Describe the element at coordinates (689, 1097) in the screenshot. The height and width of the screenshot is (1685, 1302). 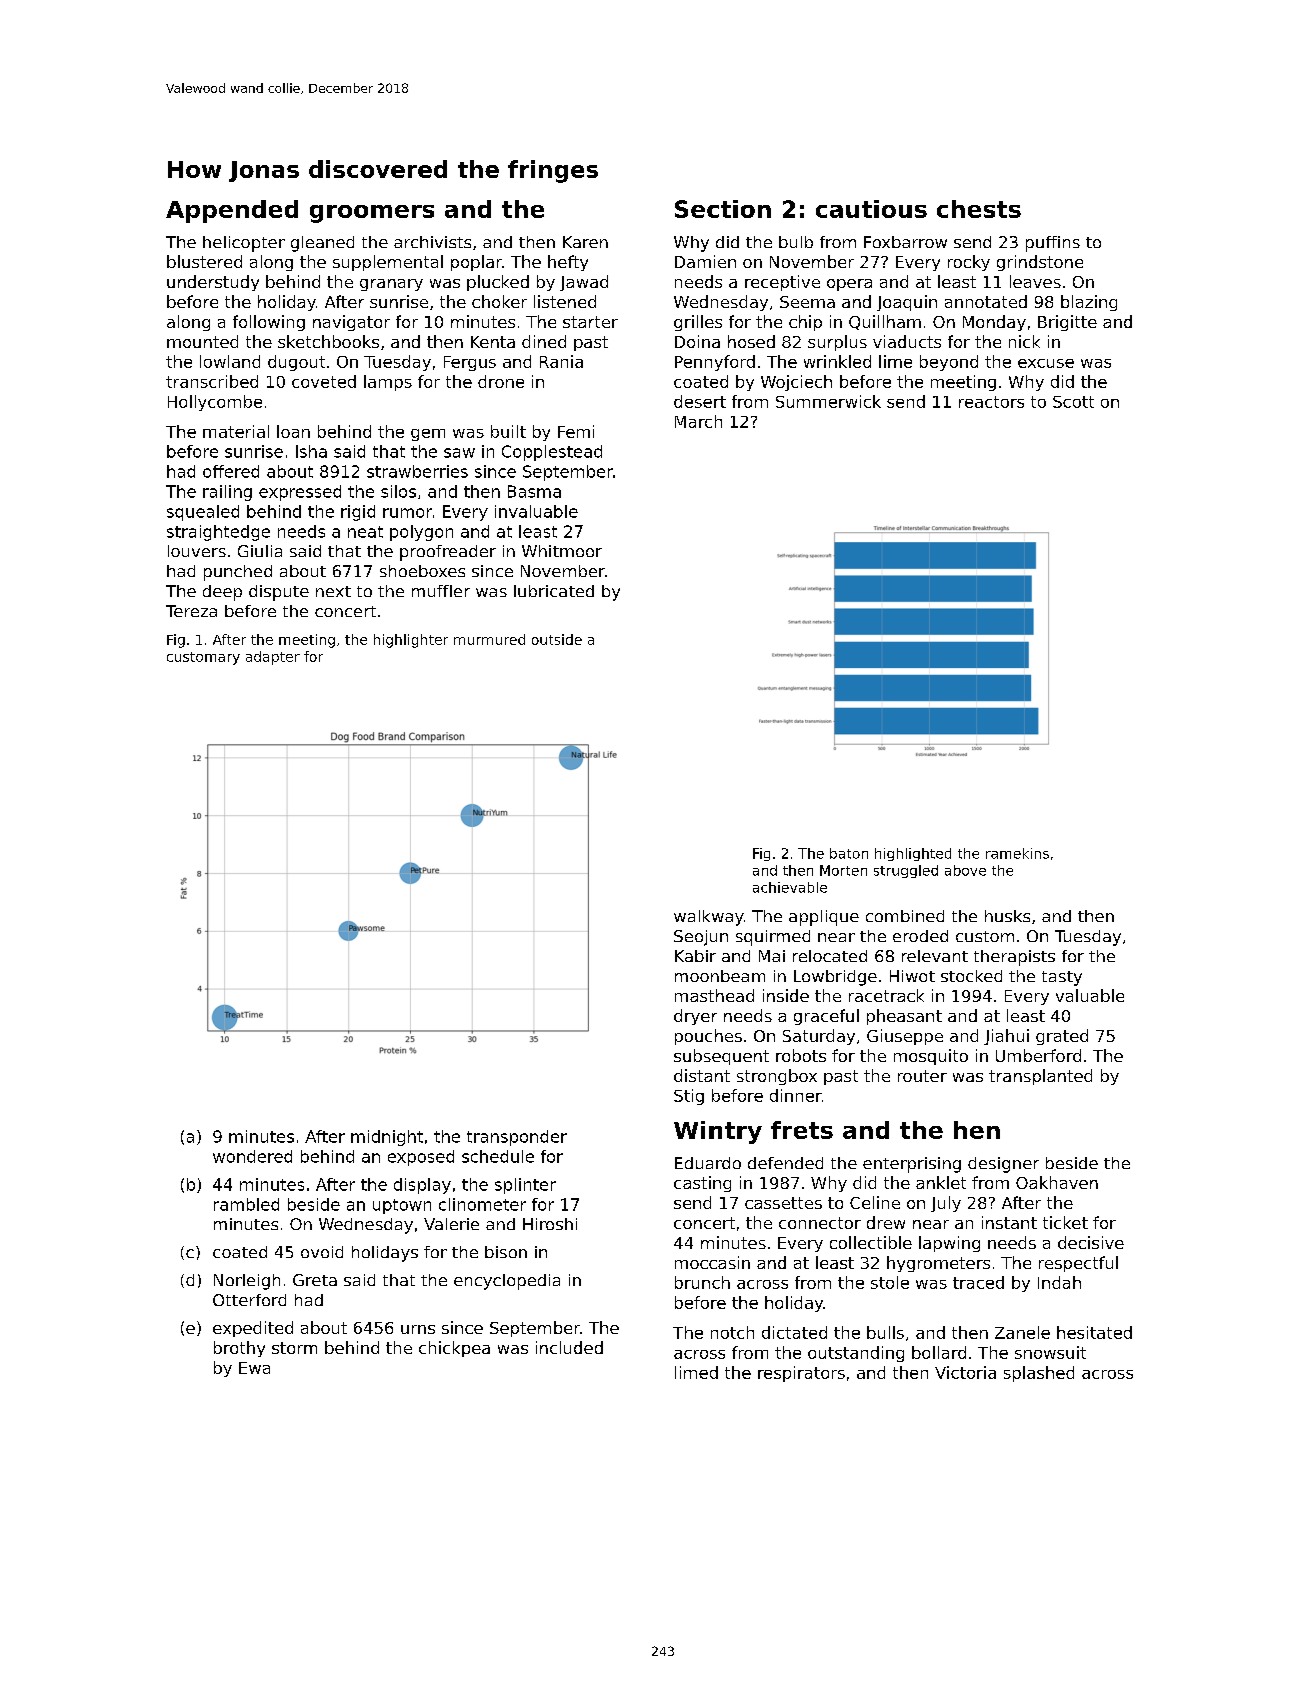
I see `Stig` at that location.
